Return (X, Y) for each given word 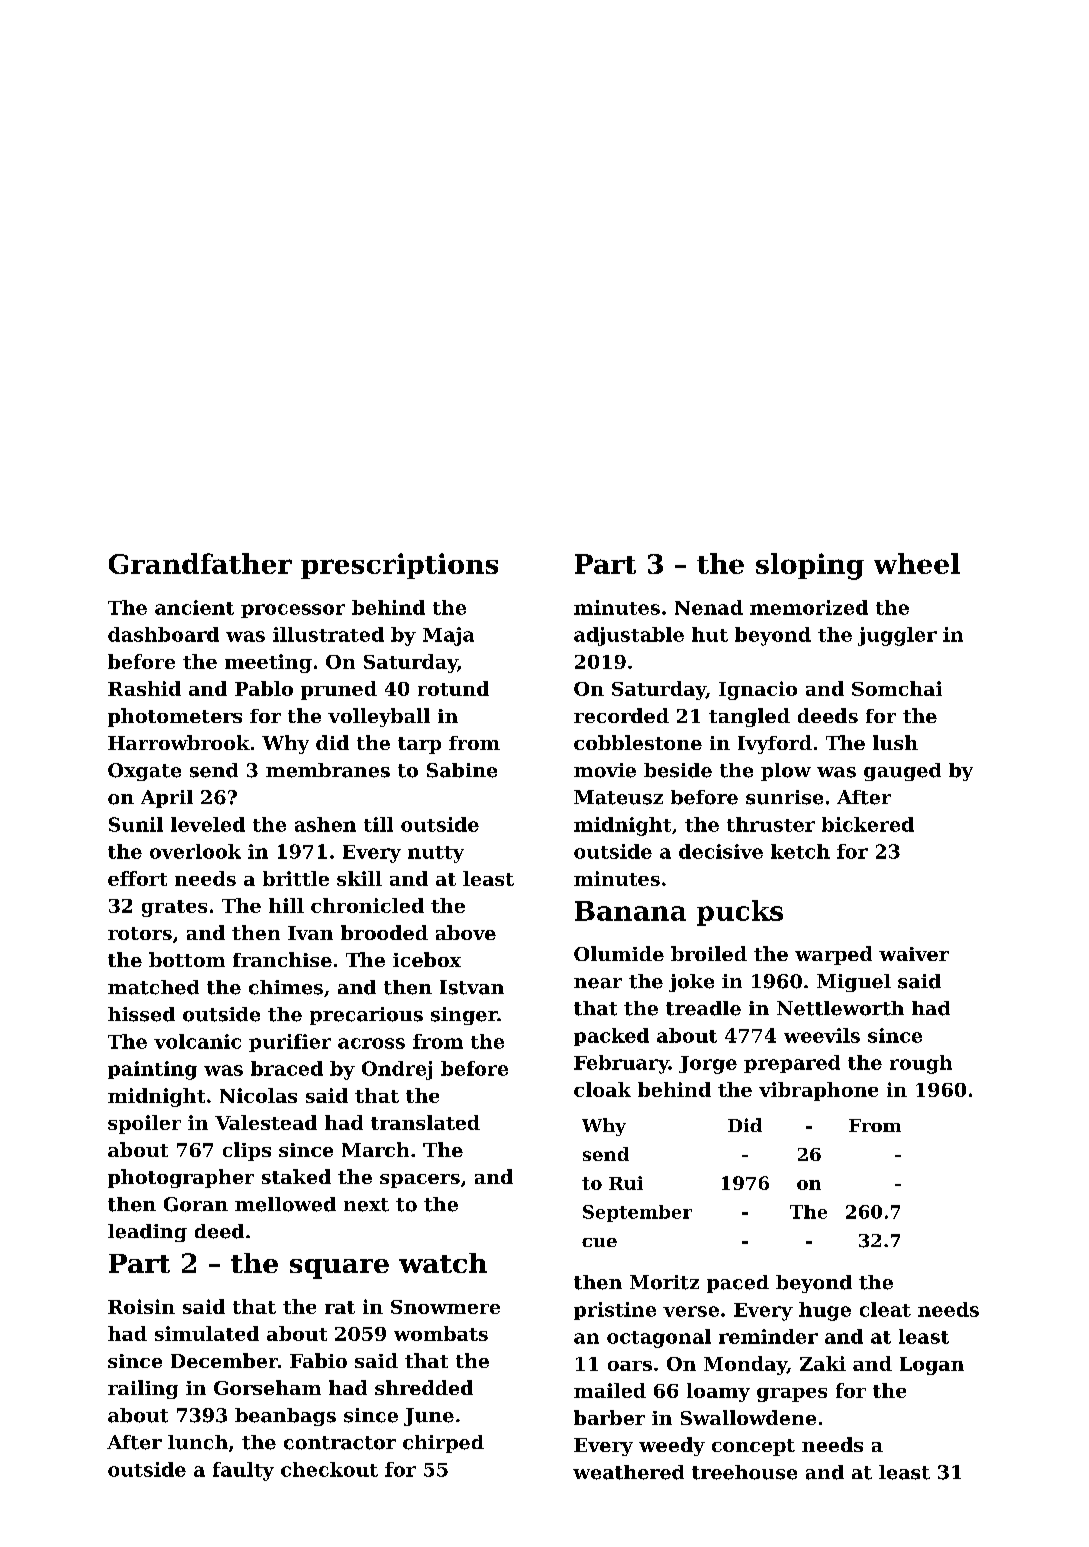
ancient (194, 607)
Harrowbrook (179, 742)
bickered (868, 824)
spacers (420, 1181)
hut (710, 634)
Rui (626, 1183)
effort (137, 878)
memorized (809, 607)
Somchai (897, 688)
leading (147, 1233)
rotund (453, 688)
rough (921, 1064)
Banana (630, 911)
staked (296, 1176)
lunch (198, 1442)
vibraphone (818, 1091)
